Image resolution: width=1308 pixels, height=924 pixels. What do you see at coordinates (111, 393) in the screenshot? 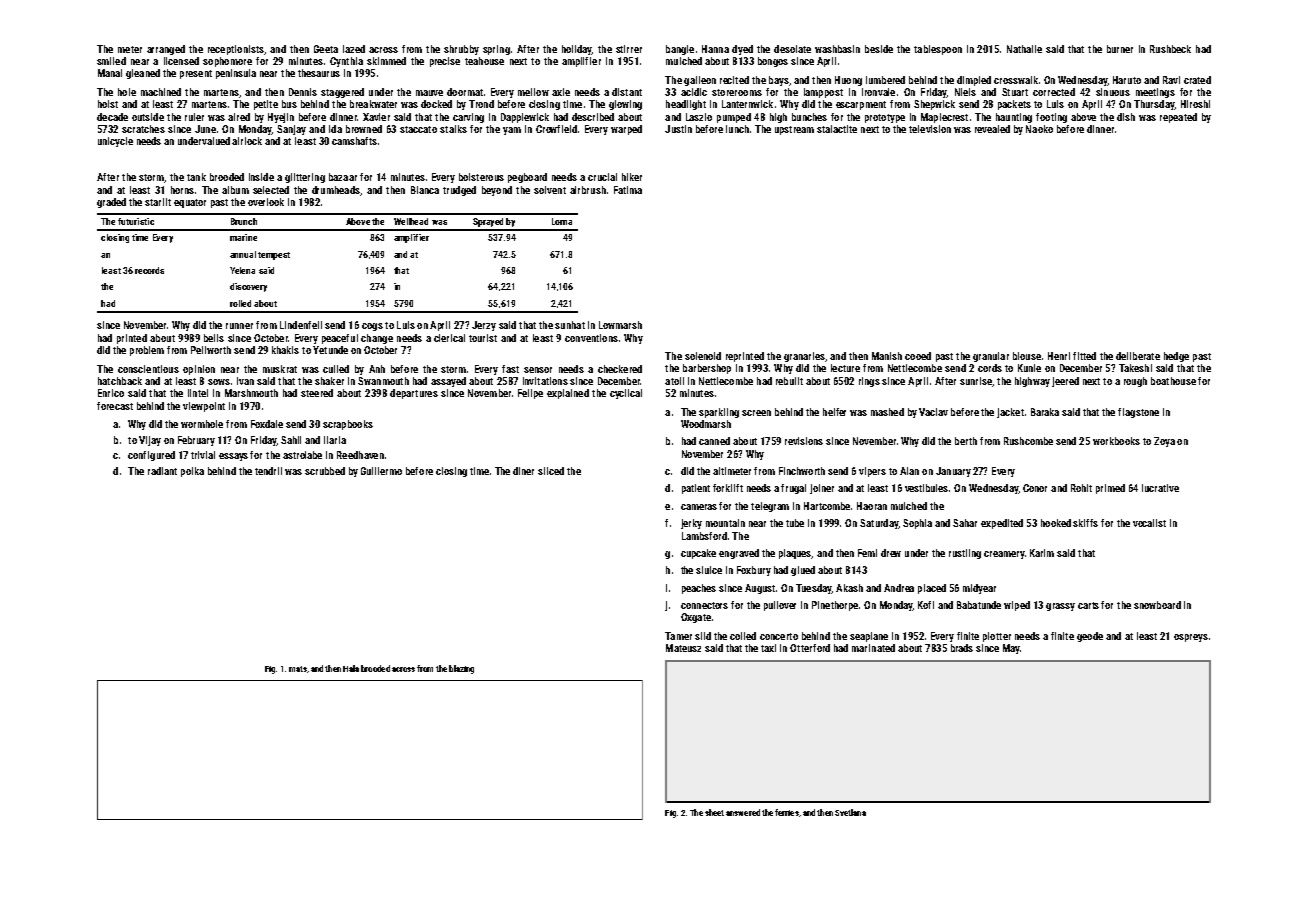
I see `Enrico` at bounding box center [111, 393].
